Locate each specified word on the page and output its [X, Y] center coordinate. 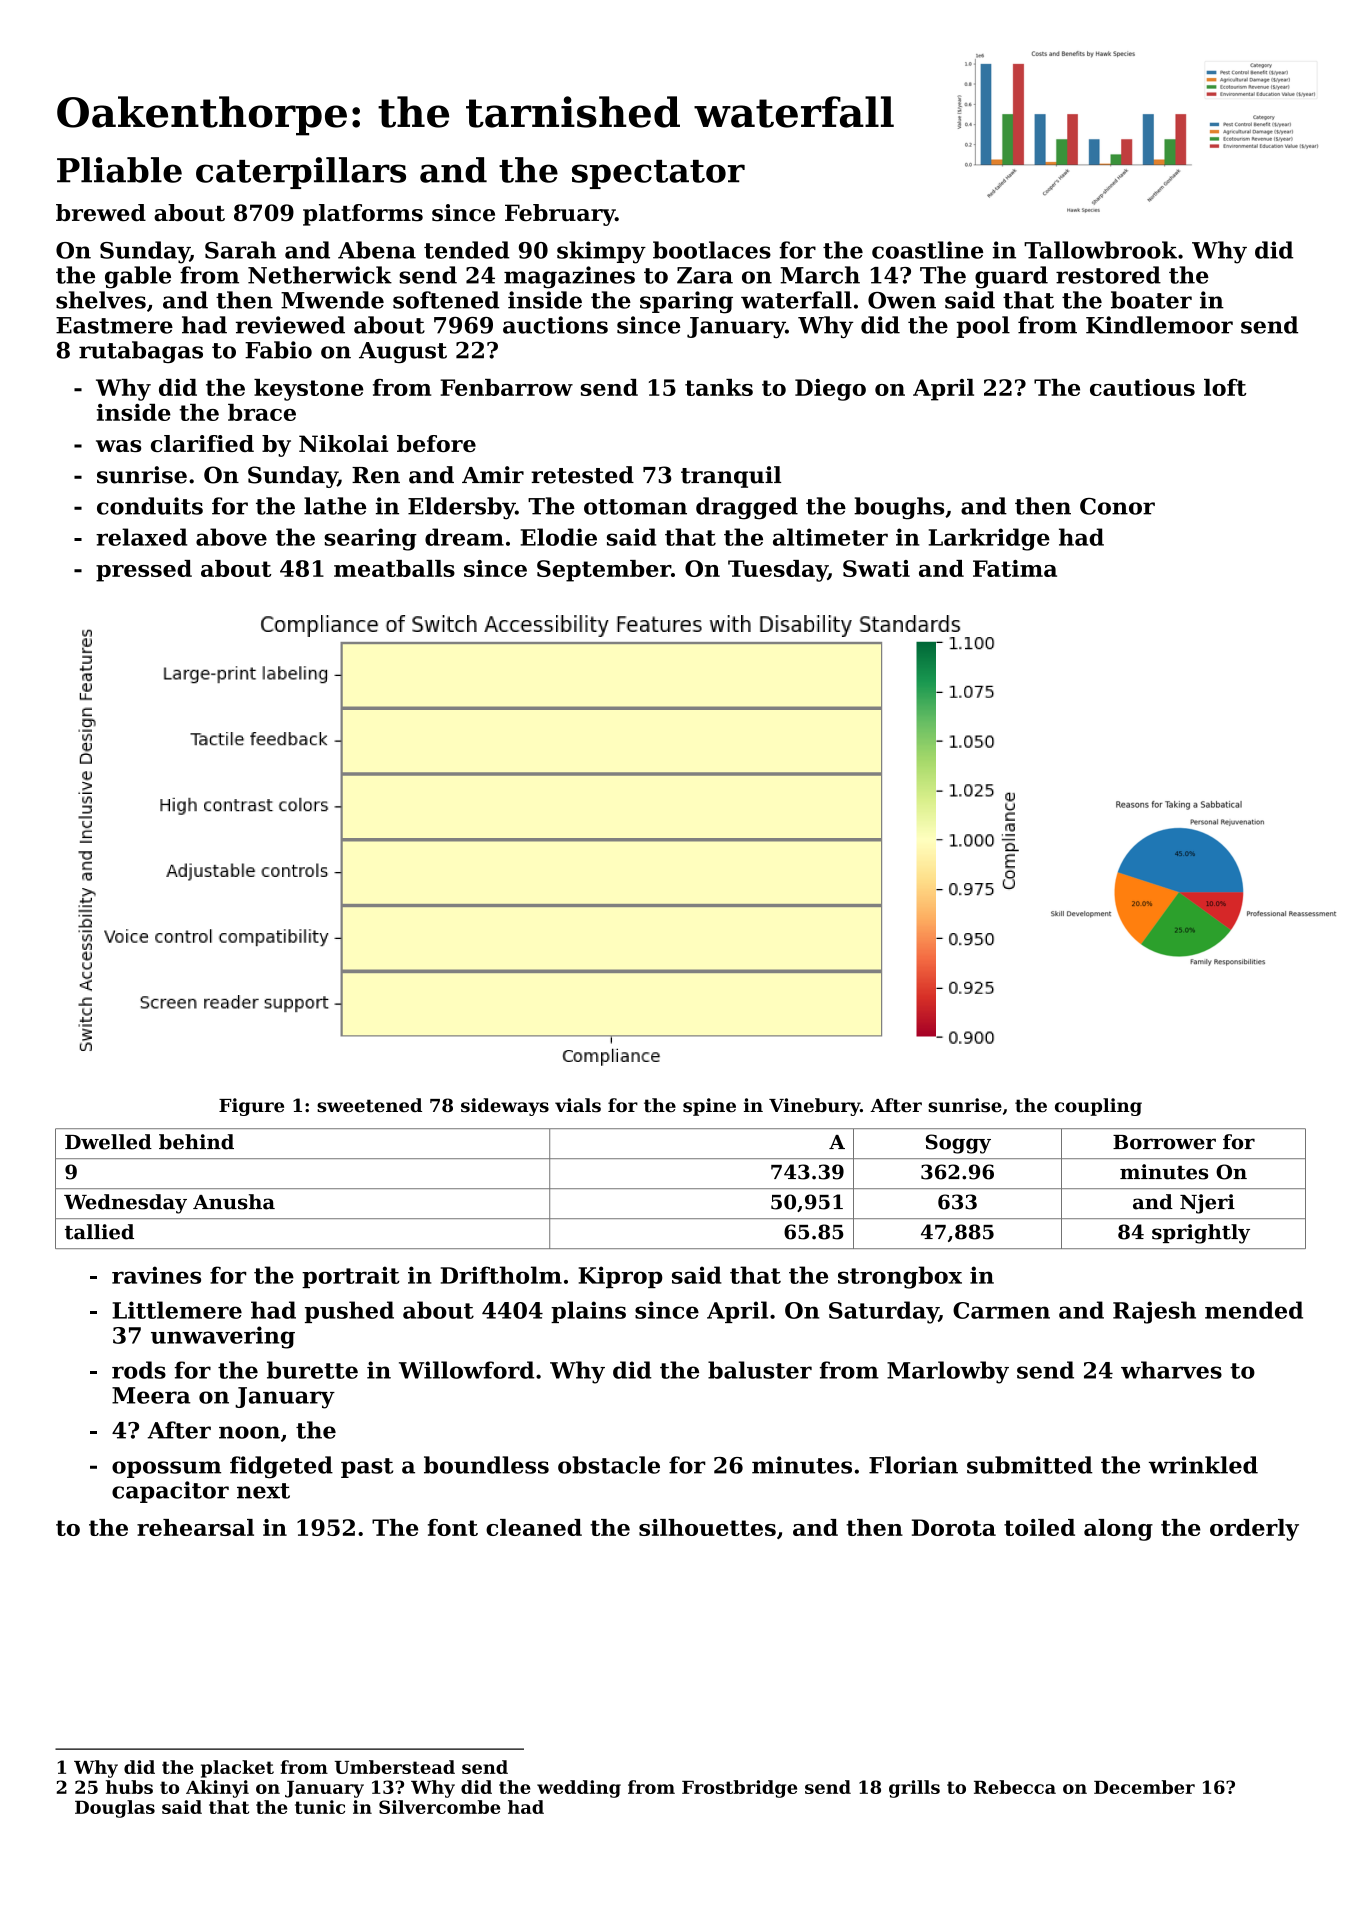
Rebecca [1015, 1787]
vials [578, 1105]
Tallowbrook [1100, 250]
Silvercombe [439, 1807]
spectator [658, 174]
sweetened [369, 1105]
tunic [320, 1807]
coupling [1098, 1107]
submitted [1030, 1465]
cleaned [534, 1527]
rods [139, 1370]
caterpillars [301, 173]
